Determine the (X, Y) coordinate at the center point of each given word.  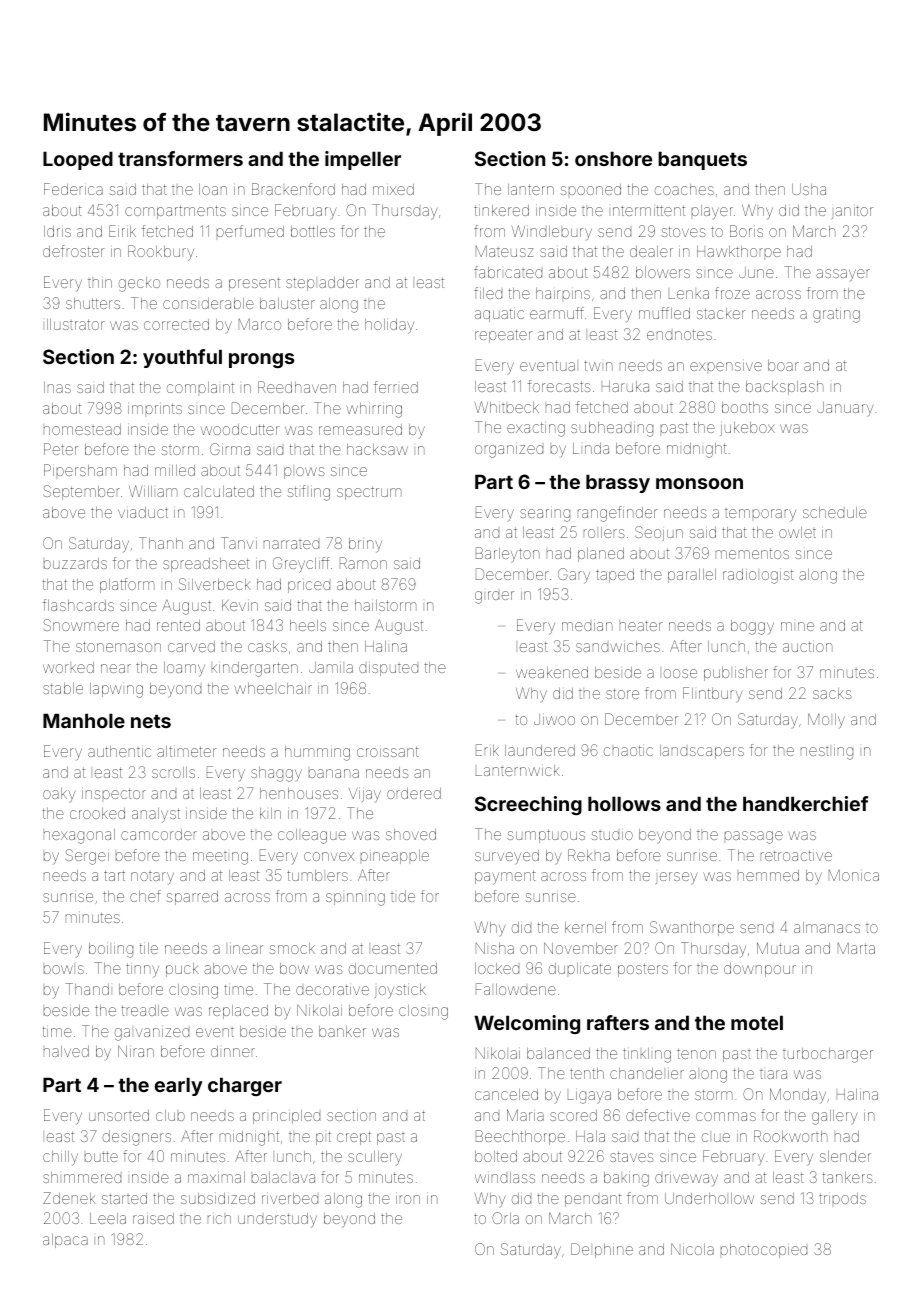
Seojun (659, 533)
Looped (78, 160)
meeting (220, 858)
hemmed (768, 875)
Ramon (363, 563)
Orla (505, 1218)
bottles (313, 231)
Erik (487, 750)
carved (191, 646)
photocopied (764, 1251)
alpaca (65, 1241)
